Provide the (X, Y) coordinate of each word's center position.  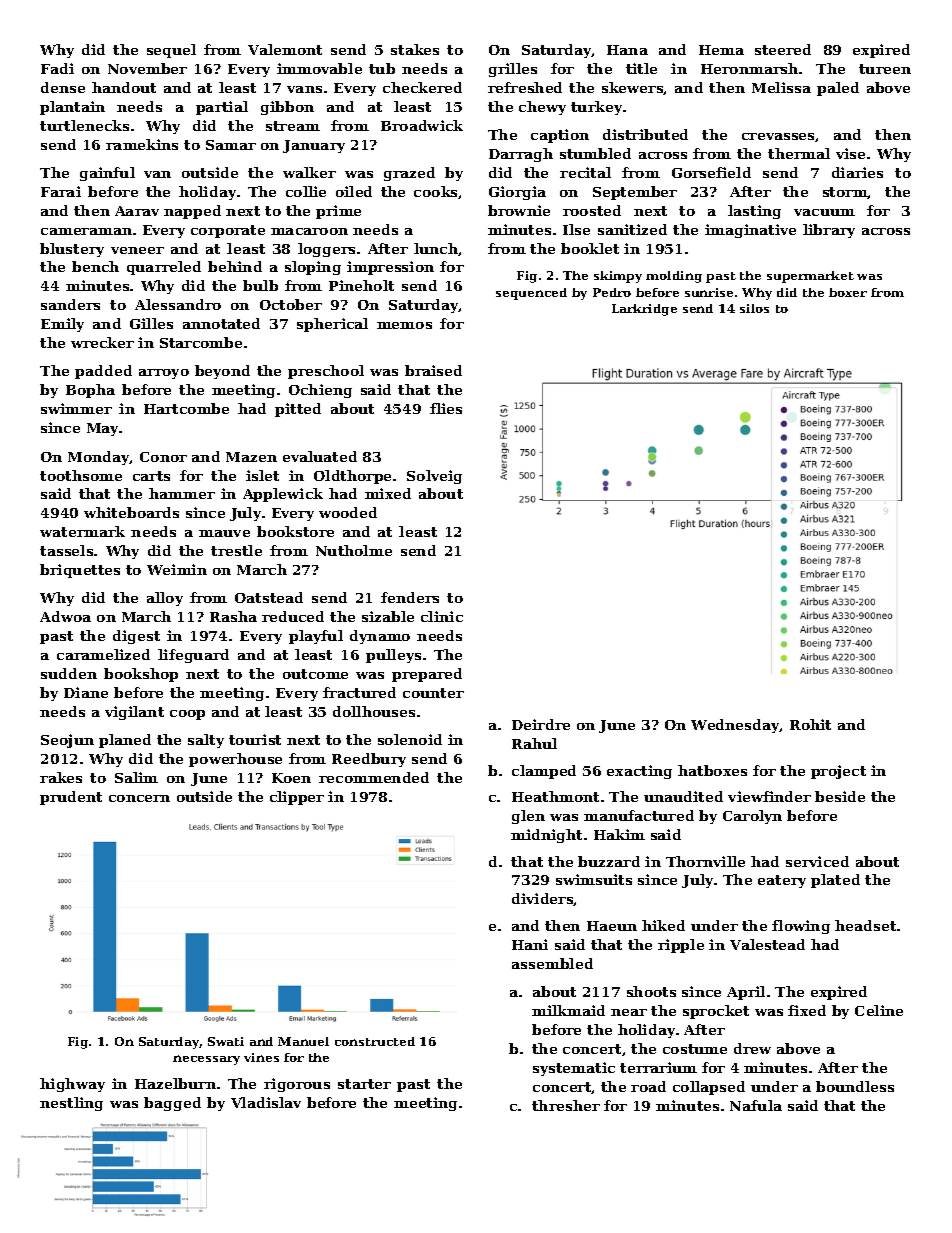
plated (835, 881)
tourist (255, 739)
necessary (206, 1060)
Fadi (57, 68)
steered (783, 49)
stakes (415, 49)
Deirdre (541, 724)
